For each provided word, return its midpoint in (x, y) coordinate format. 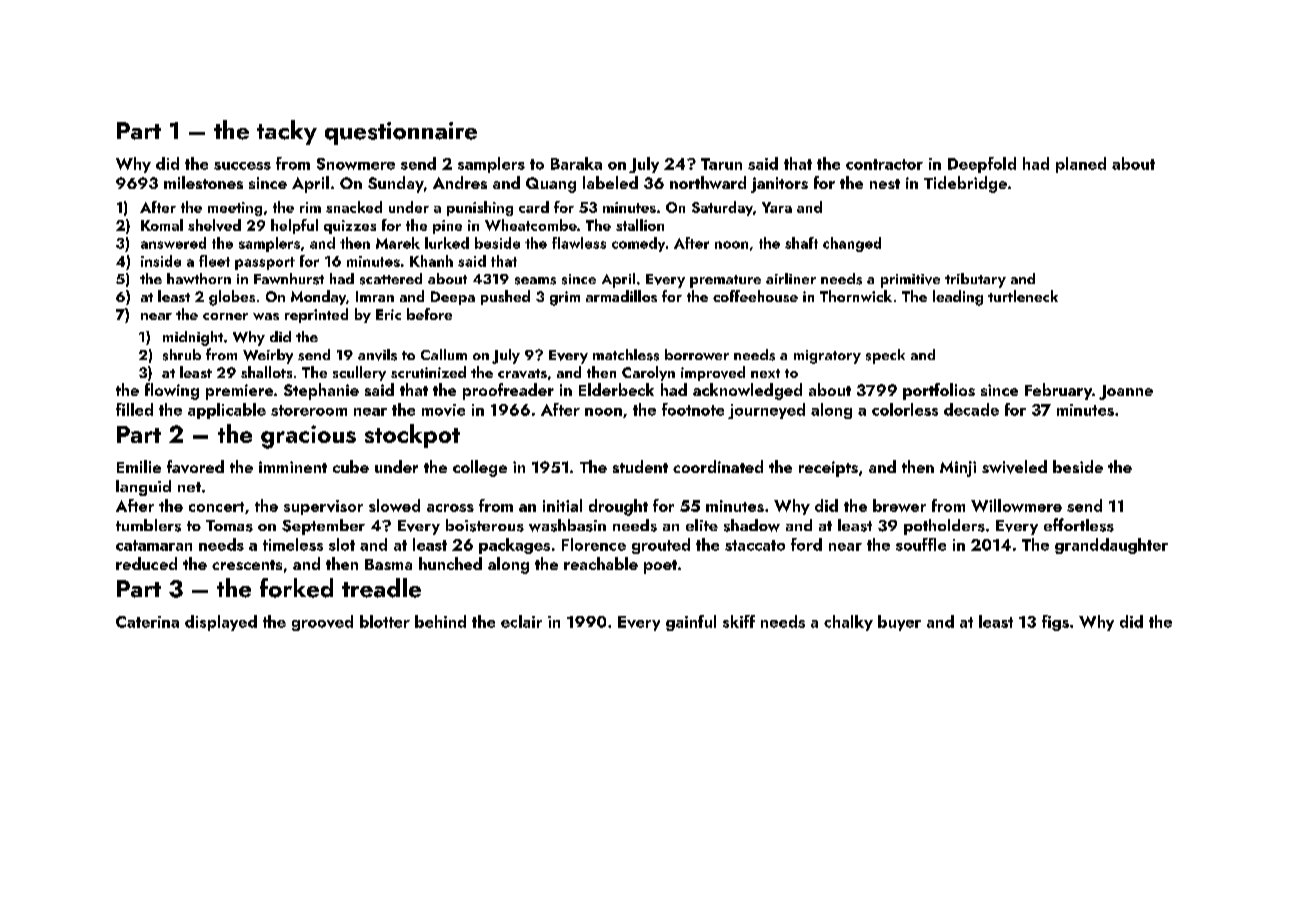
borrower (697, 354)
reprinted (316, 315)
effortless (1079, 525)
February (1058, 391)
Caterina (147, 622)
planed (1081, 165)
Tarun (721, 164)
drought (618, 507)
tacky (287, 132)
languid (143, 488)
